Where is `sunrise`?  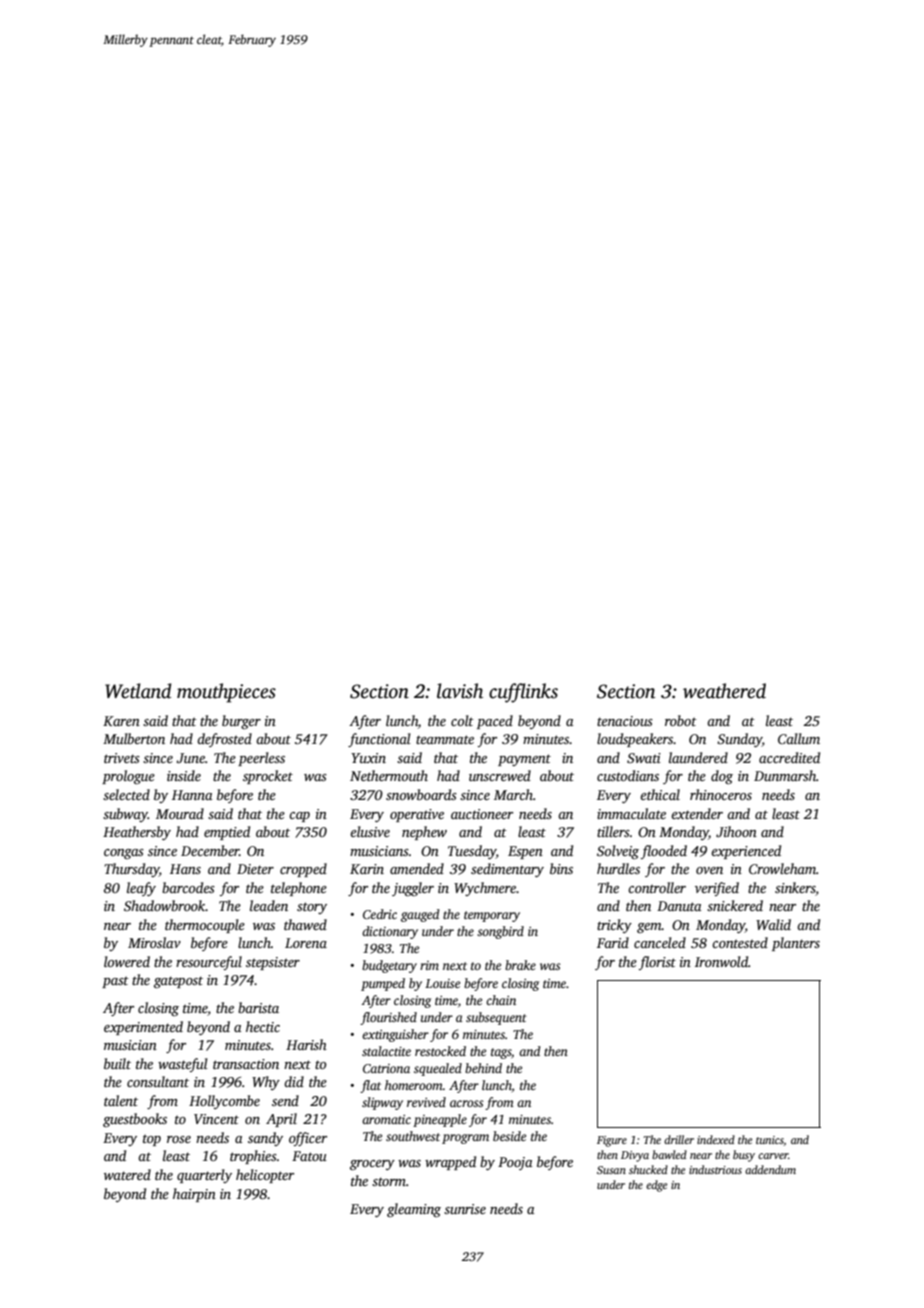 sunrise is located at coordinates (465, 1209).
